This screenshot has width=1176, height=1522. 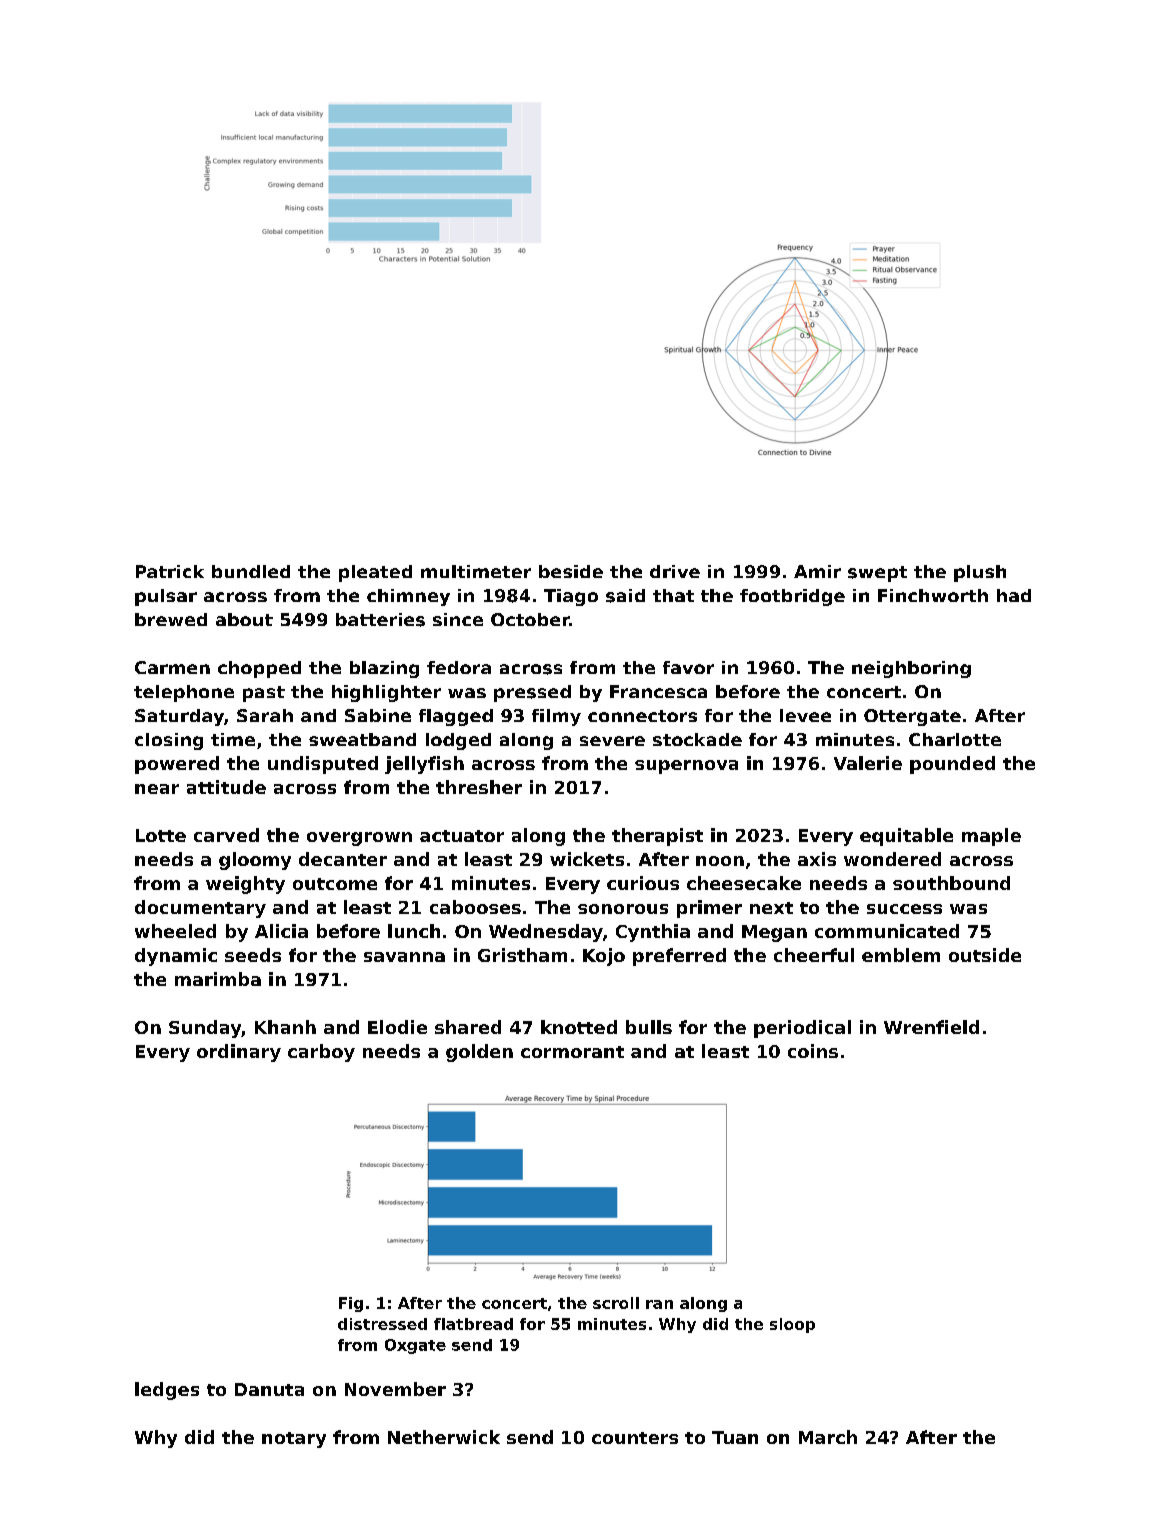 What do you see at coordinates (658, 691) in the screenshot?
I see `Francesca` at bounding box center [658, 691].
